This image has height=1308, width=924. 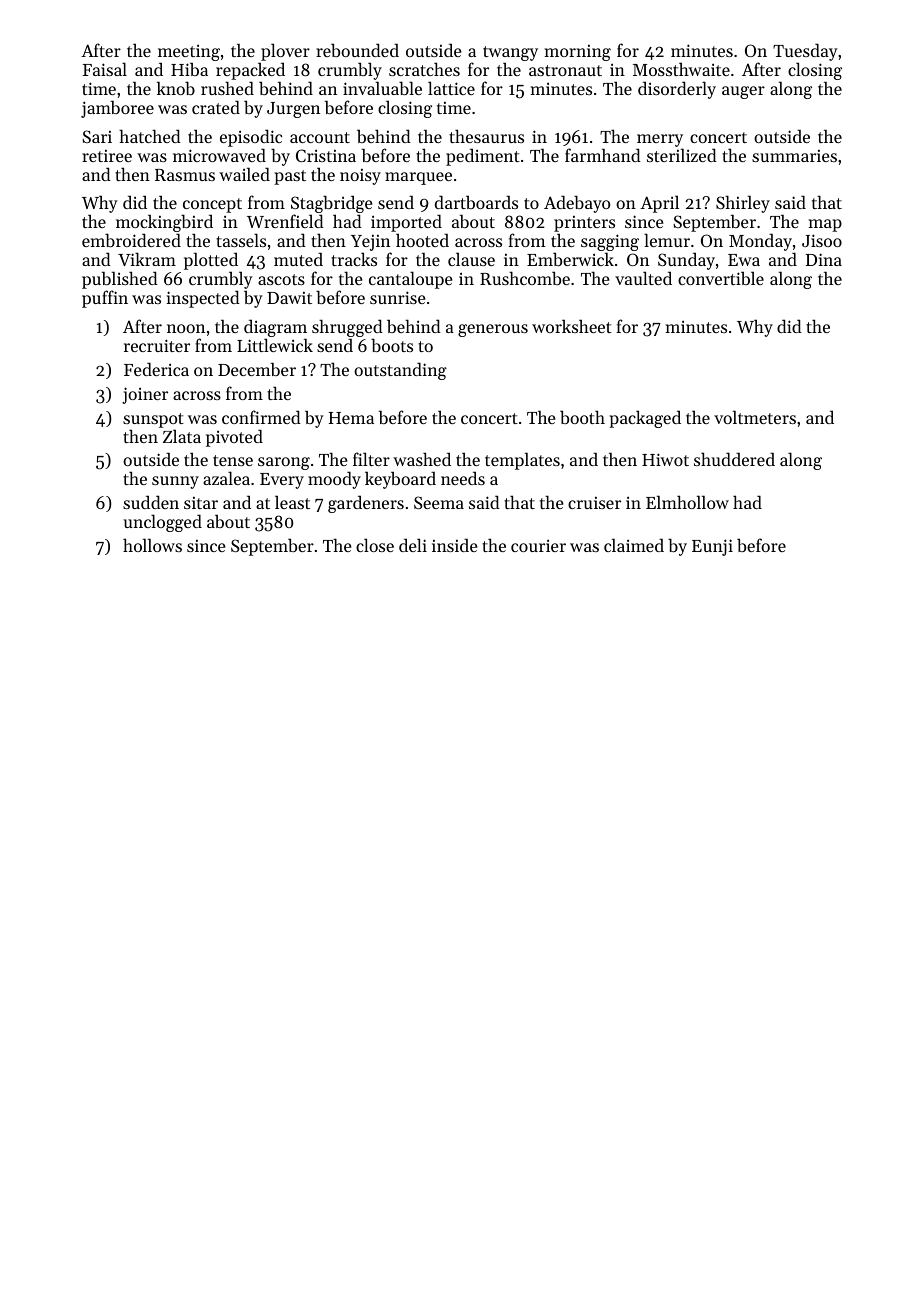 What do you see at coordinates (120, 281) in the image?
I see `published` at bounding box center [120, 281].
